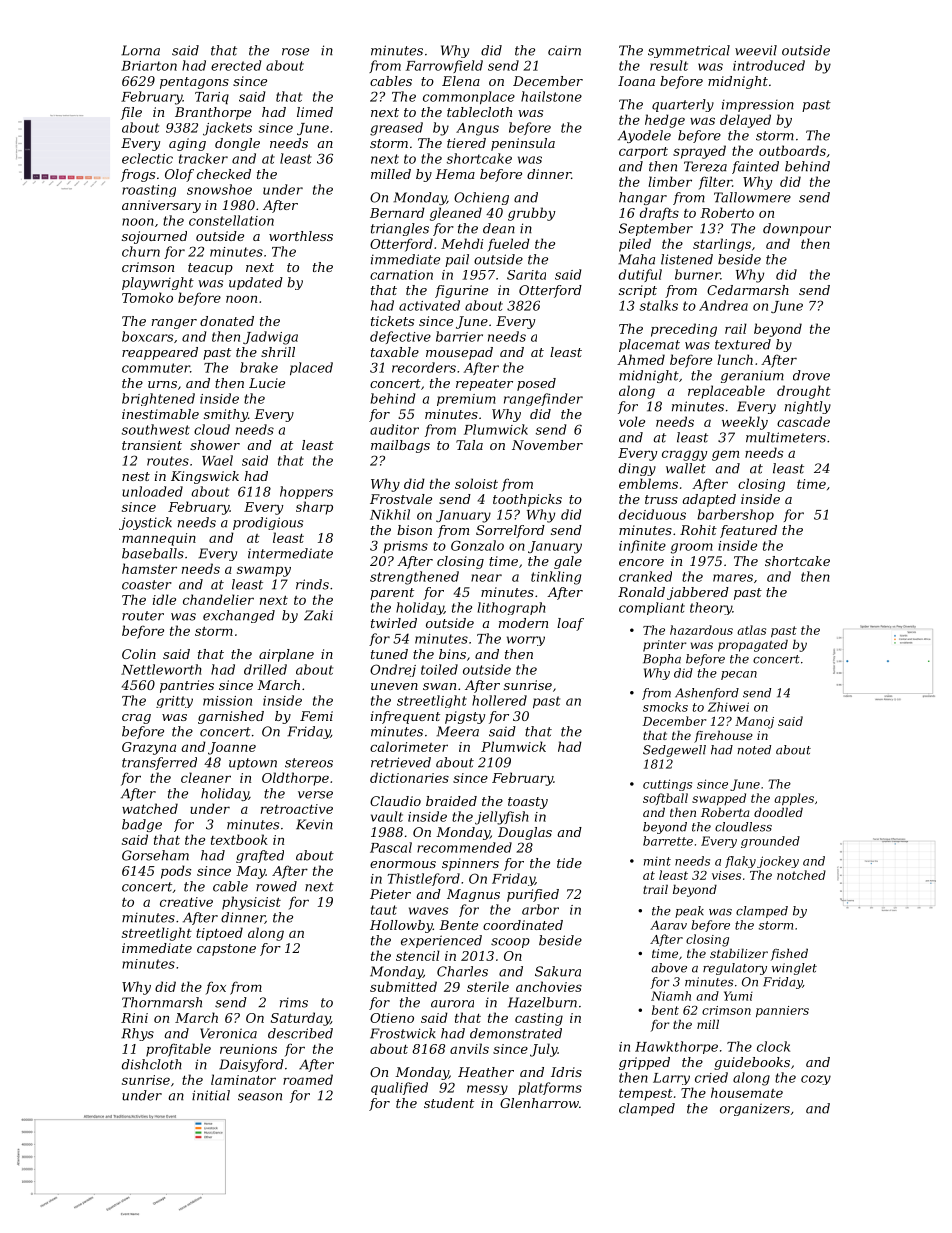  I want to click on Hollowby, so click(401, 926).
